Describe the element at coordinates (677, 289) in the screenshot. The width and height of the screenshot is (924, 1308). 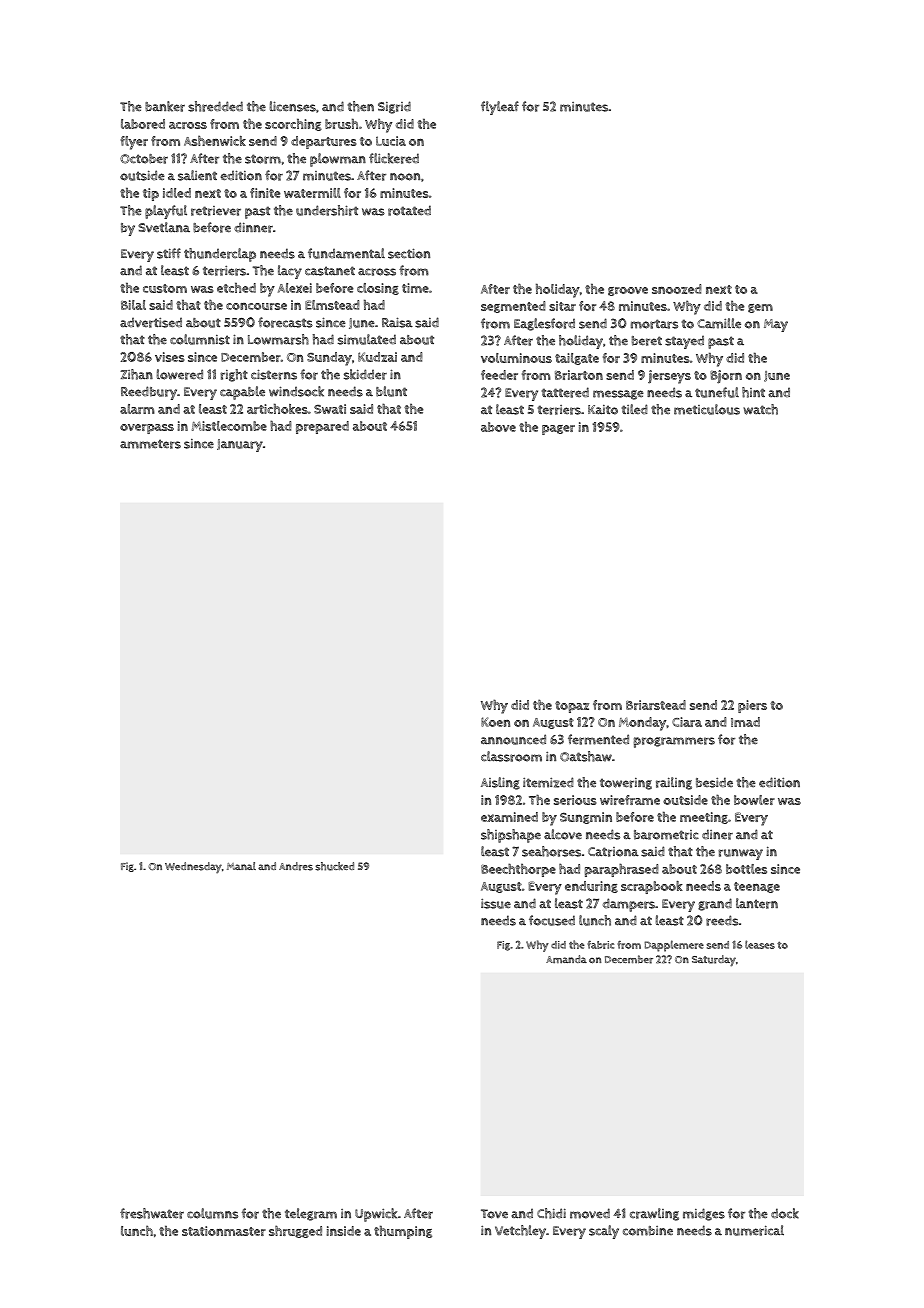
I see `snoozed` at that location.
